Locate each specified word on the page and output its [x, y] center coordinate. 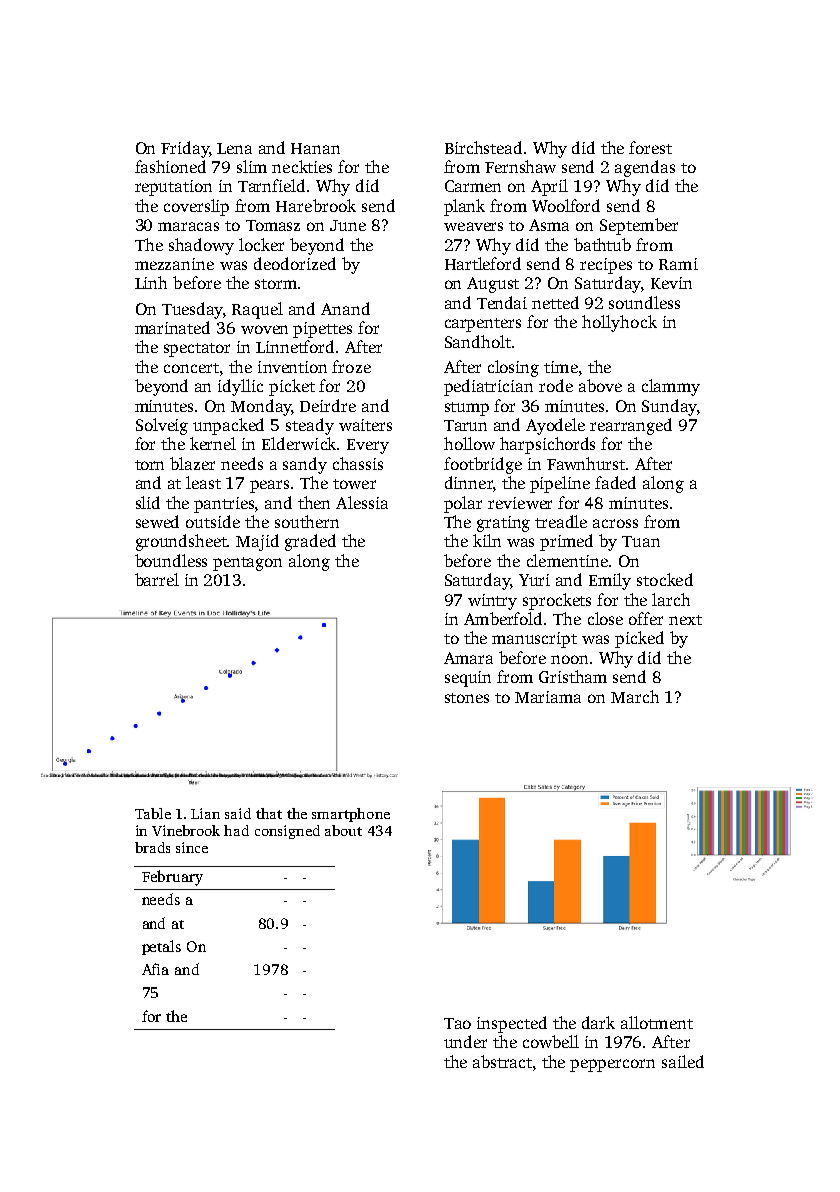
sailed [683, 1061]
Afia [155, 969]
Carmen [473, 186]
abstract [502, 1061]
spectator [197, 350]
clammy [671, 387]
